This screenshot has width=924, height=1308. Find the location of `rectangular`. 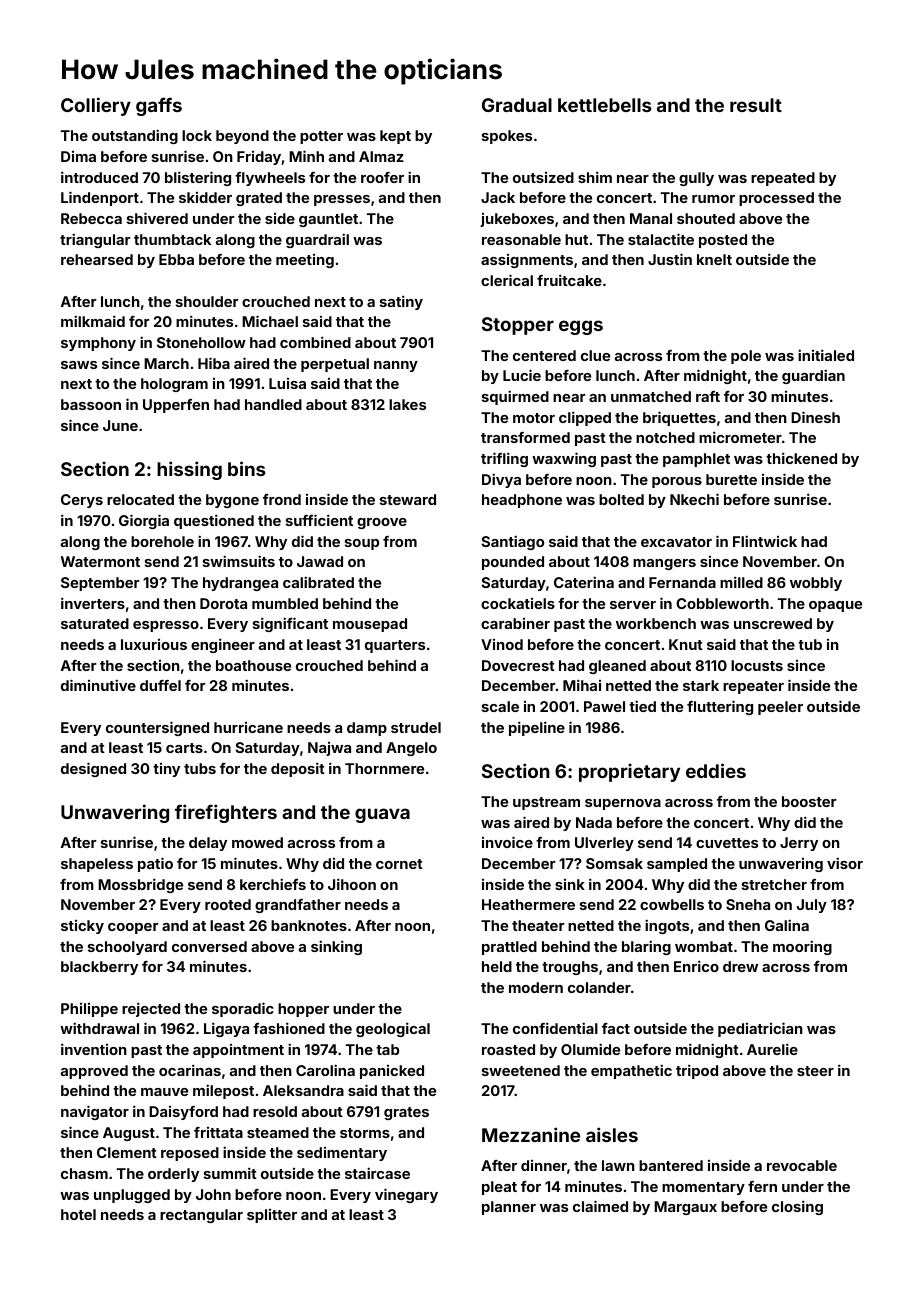

rectangular is located at coordinates (201, 1216).
